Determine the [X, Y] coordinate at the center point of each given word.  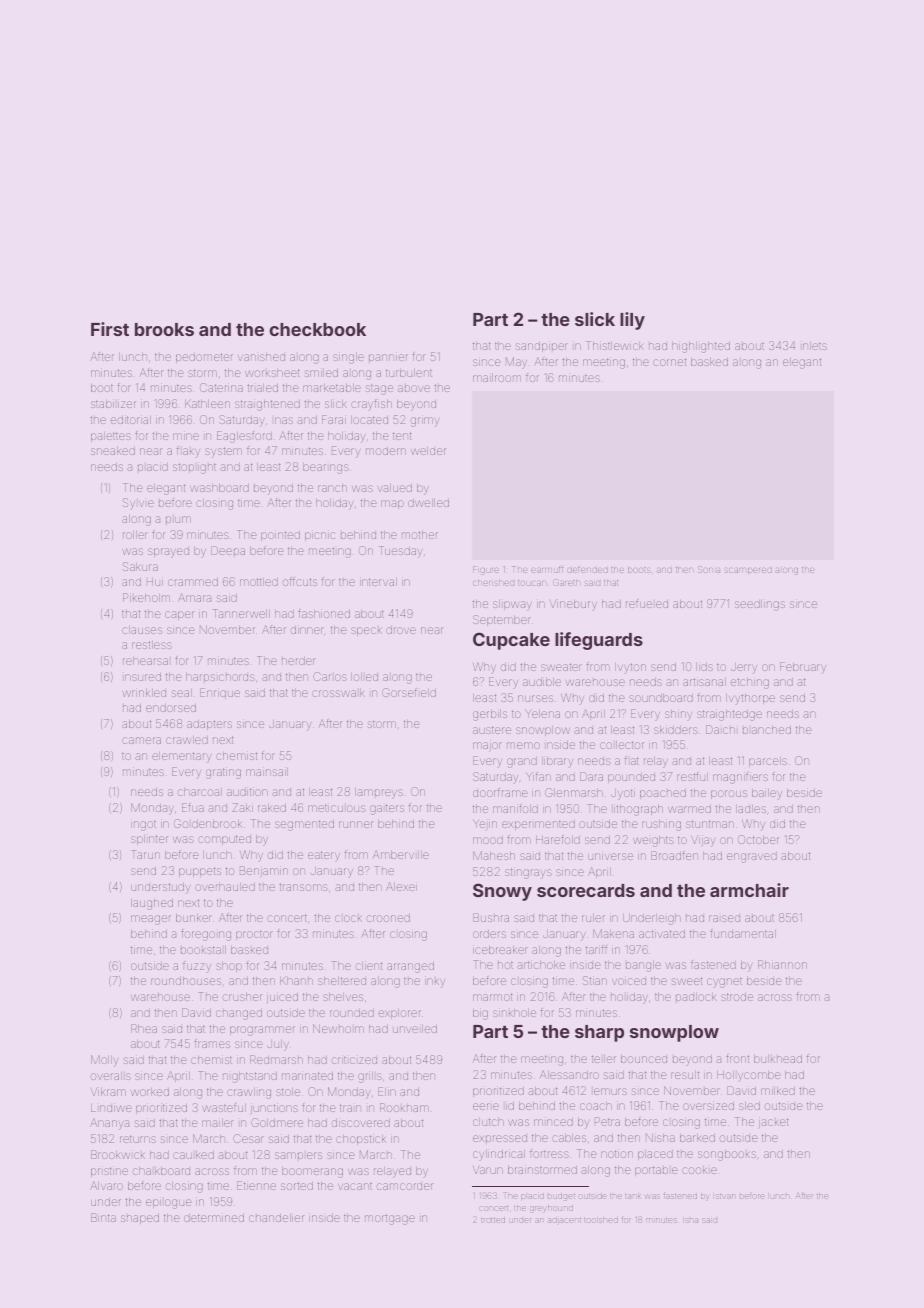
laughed [152, 904]
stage [379, 390]
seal [182, 693]
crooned [388, 918]
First [110, 329]
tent [402, 436]
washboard [219, 488]
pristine [109, 1172]
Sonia [709, 569]
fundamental [743, 933]
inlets [815, 346]
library [557, 762]
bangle [643, 966]
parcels [768, 762]
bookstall [203, 950]
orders [489, 934]
